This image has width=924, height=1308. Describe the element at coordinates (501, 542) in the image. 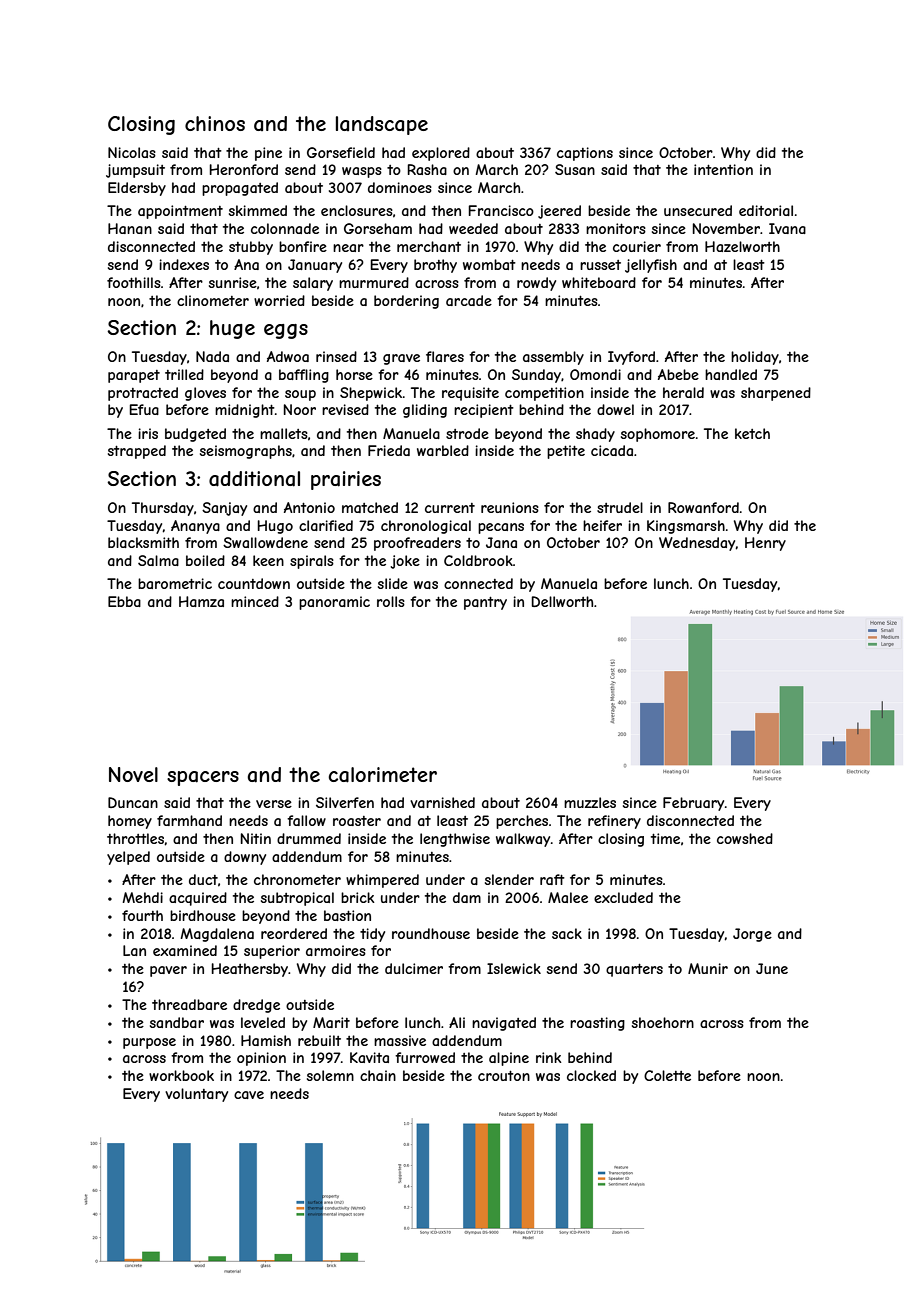

I see `Jana` at that location.
